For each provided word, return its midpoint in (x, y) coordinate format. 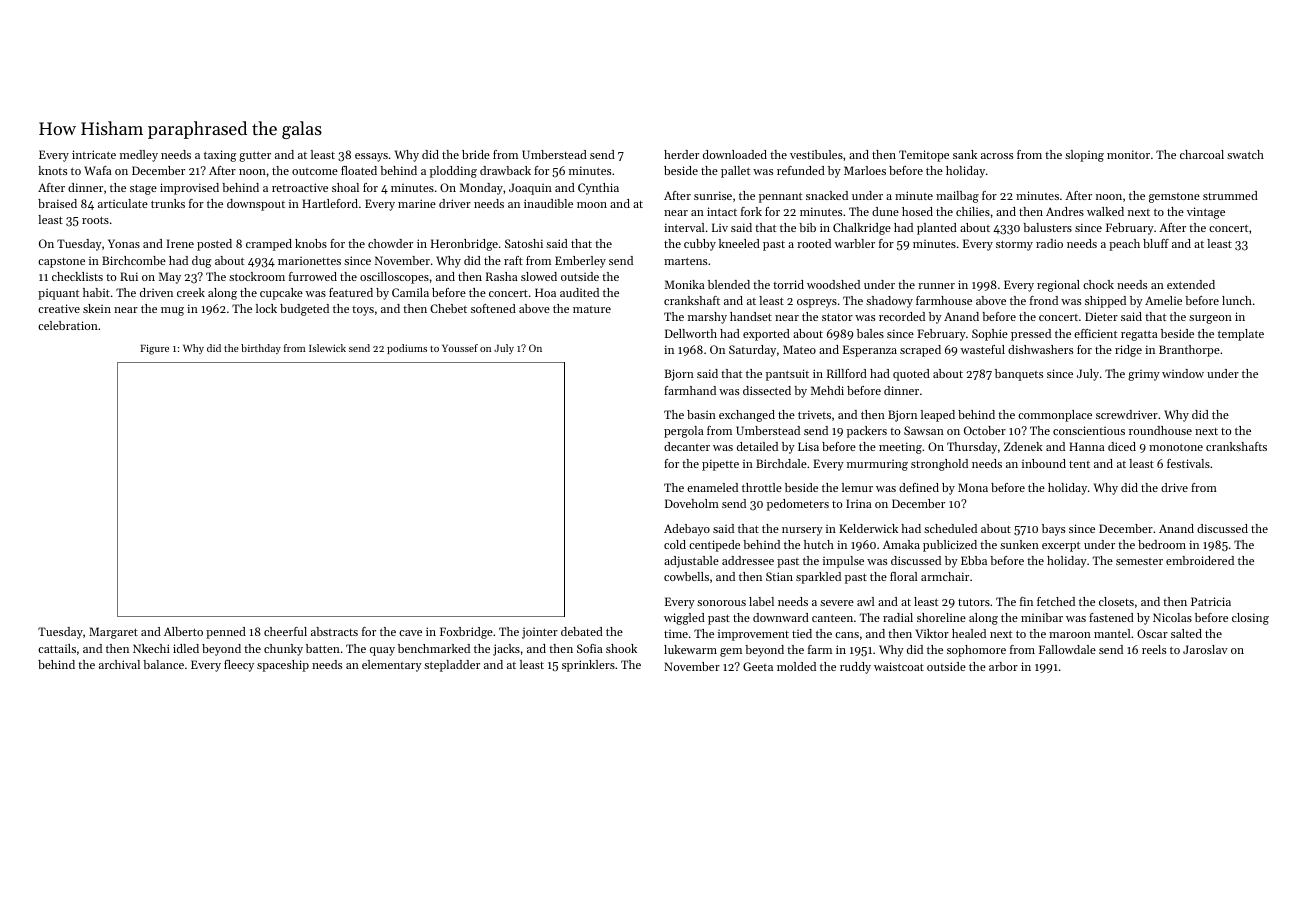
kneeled (739, 243)
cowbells (686, 576)
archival (119, 664)
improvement (753, 635)
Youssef (460, 348)
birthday (261, 349)
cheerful (285, 631)
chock (1098, 284)
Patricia (1211, 601)
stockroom (257, 276)
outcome (315, 171)
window (1183, 373)
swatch (1245, 154)
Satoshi (524, 243)
